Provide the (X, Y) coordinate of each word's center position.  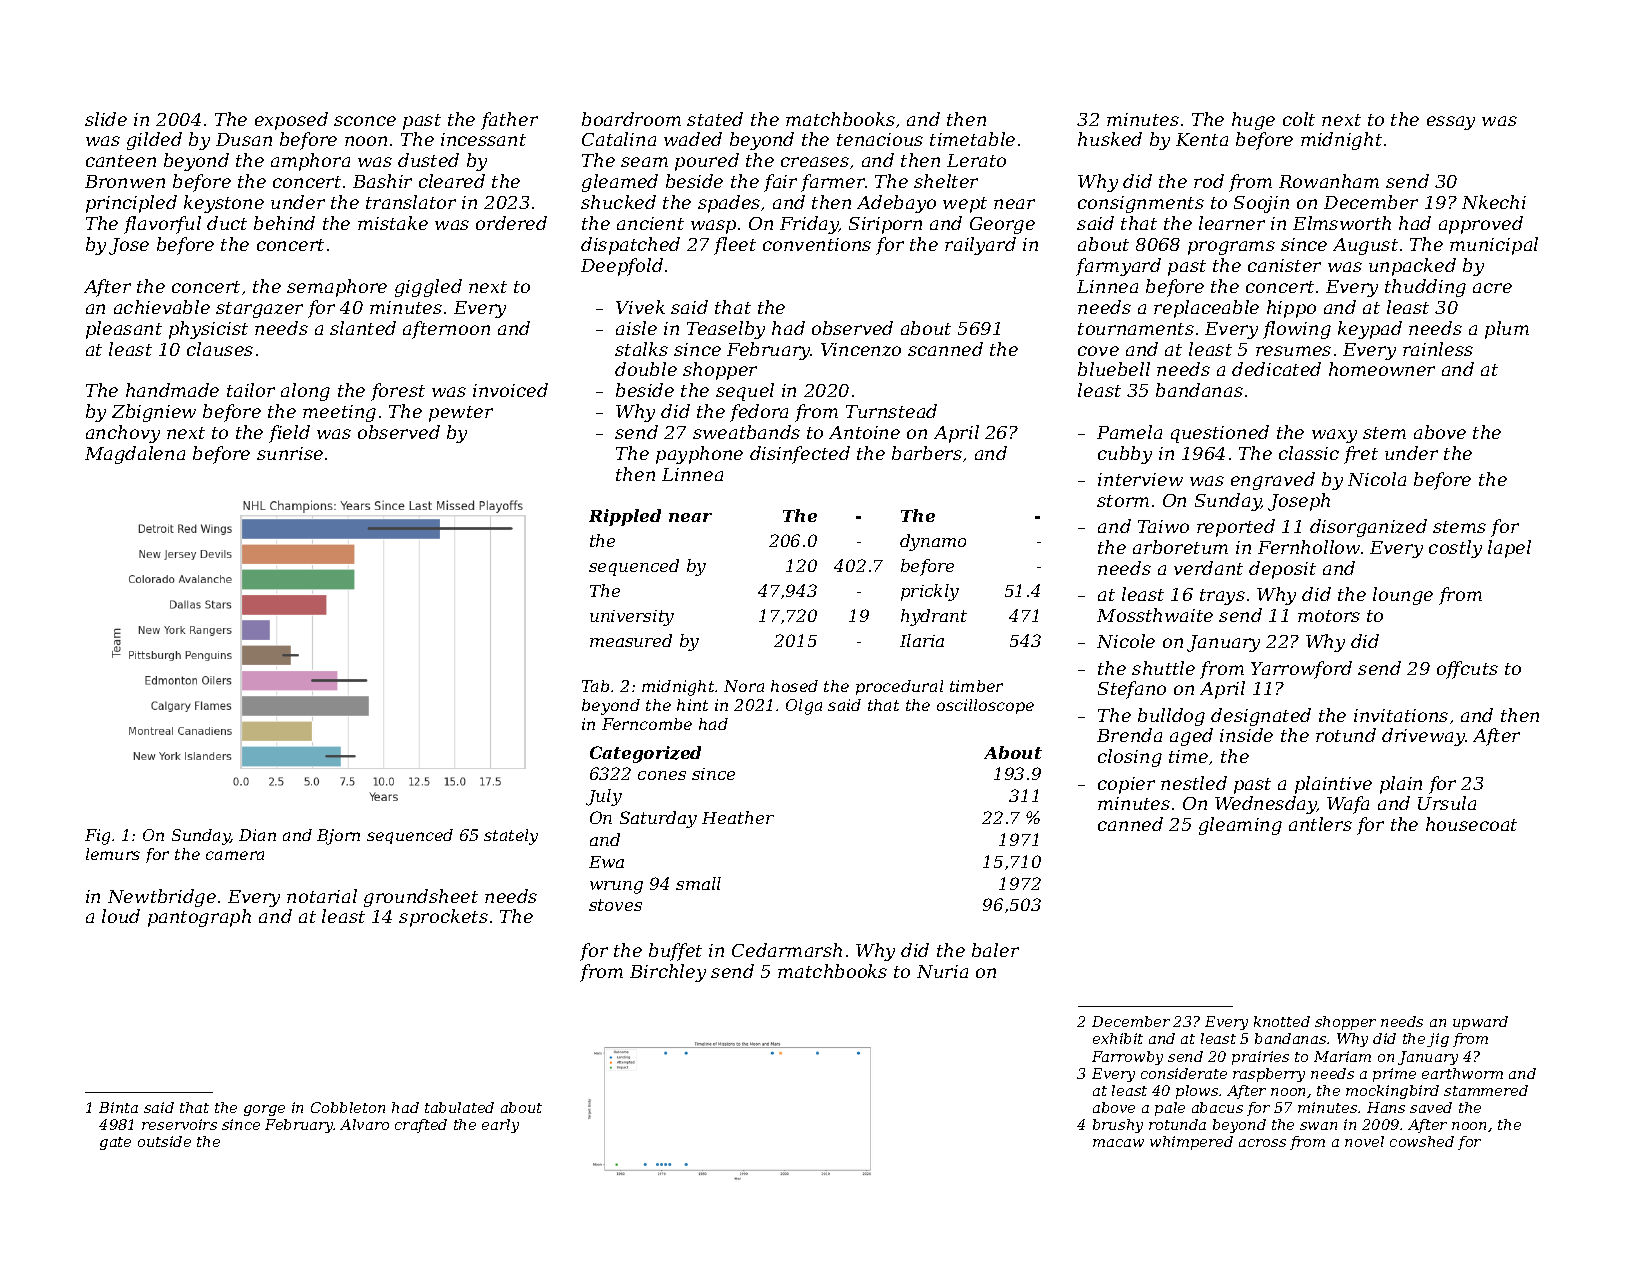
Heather (738, 817)
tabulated (459, 1107)
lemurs (113, 854)
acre (1492, 288)
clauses (220, 349)
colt (1299, 119)
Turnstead (891, 411)
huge (1253, 121)
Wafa (1348, 805)
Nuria (942, 971)
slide (106, 119)
